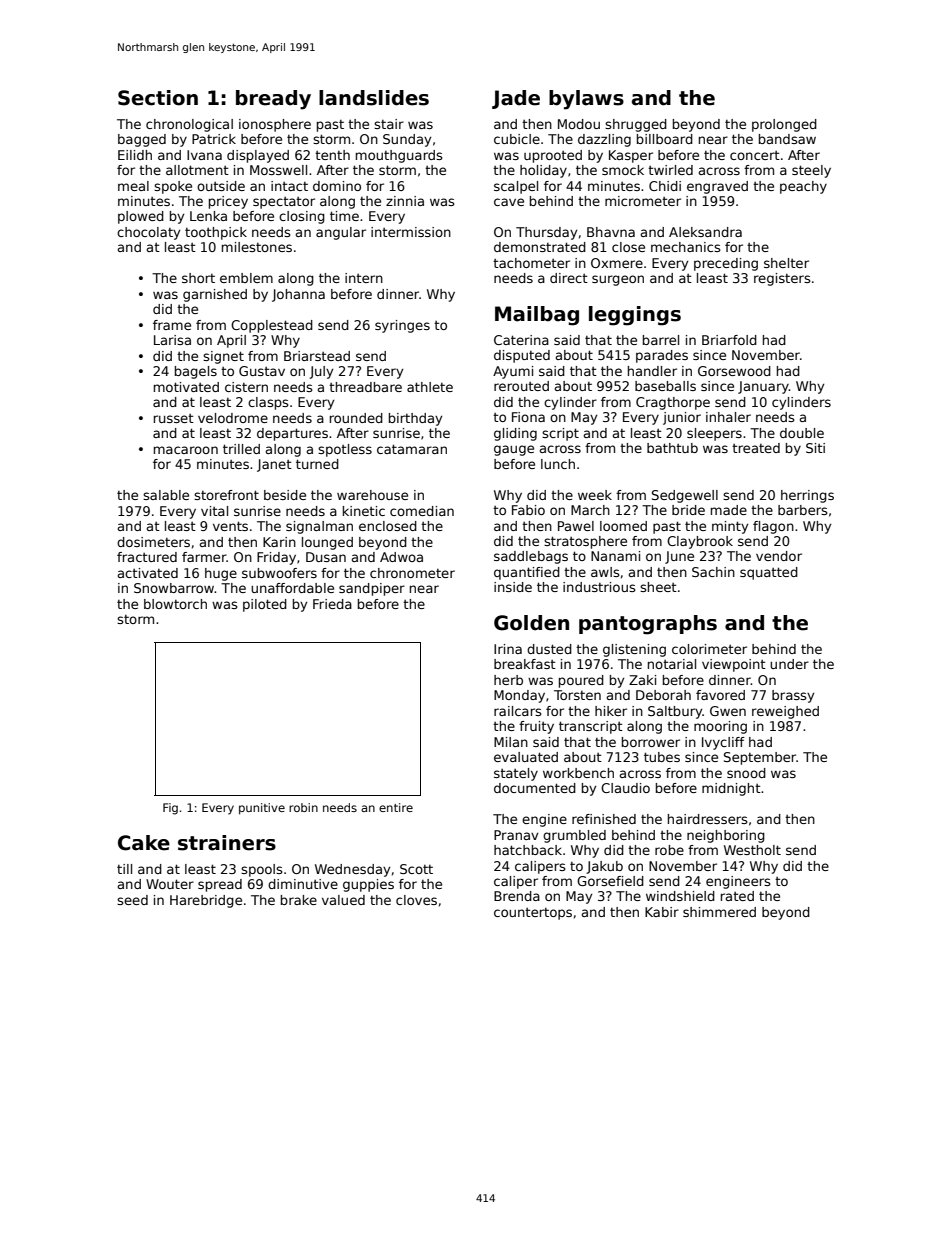 Image resolution: width=952 pixels, height=1233 pixels. Describe the element at coordinates (303, 807) in the screenshot. I see `robin` at that location.
